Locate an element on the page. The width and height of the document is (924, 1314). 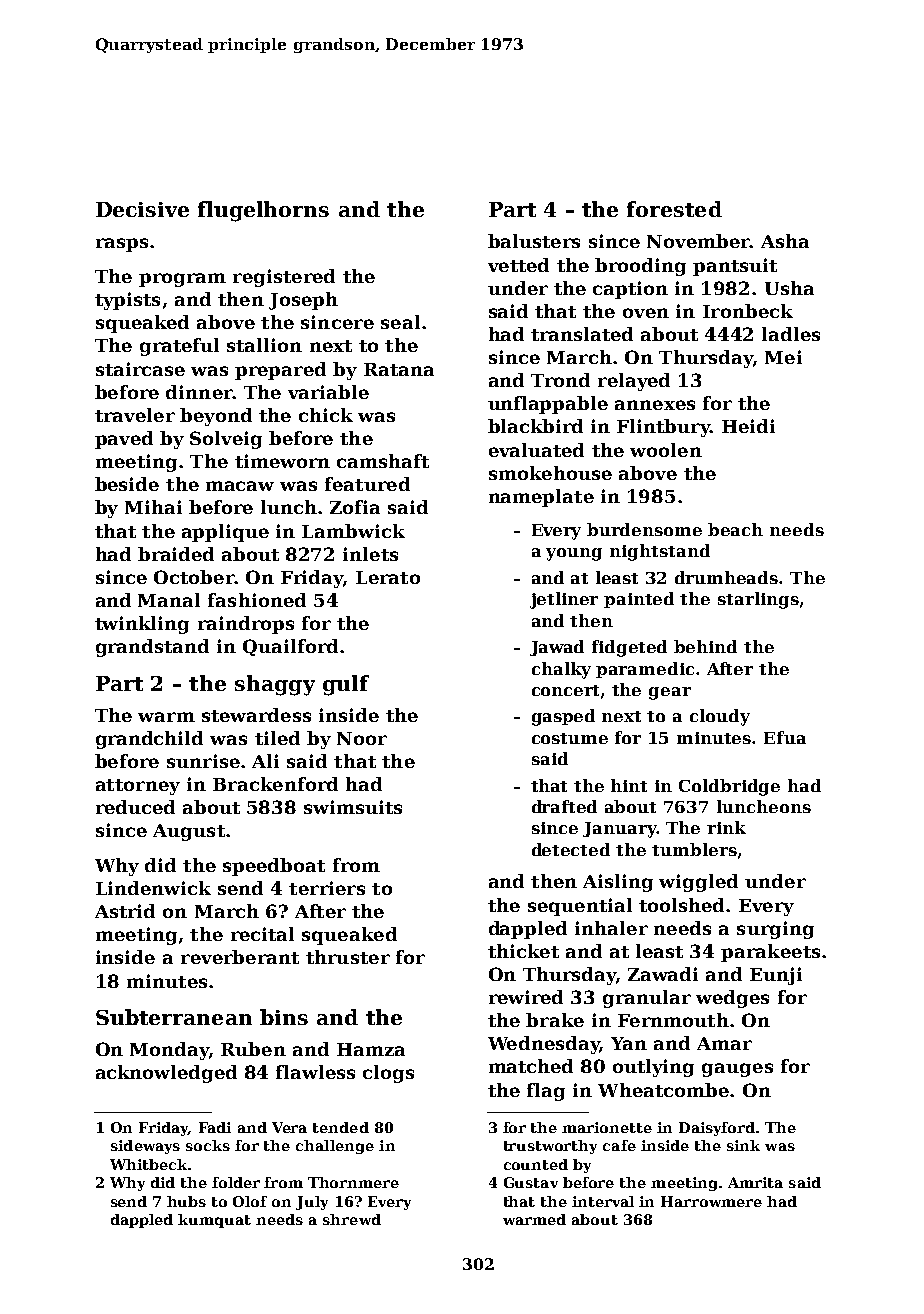
Jawad is located at coordinates (557, 648).
